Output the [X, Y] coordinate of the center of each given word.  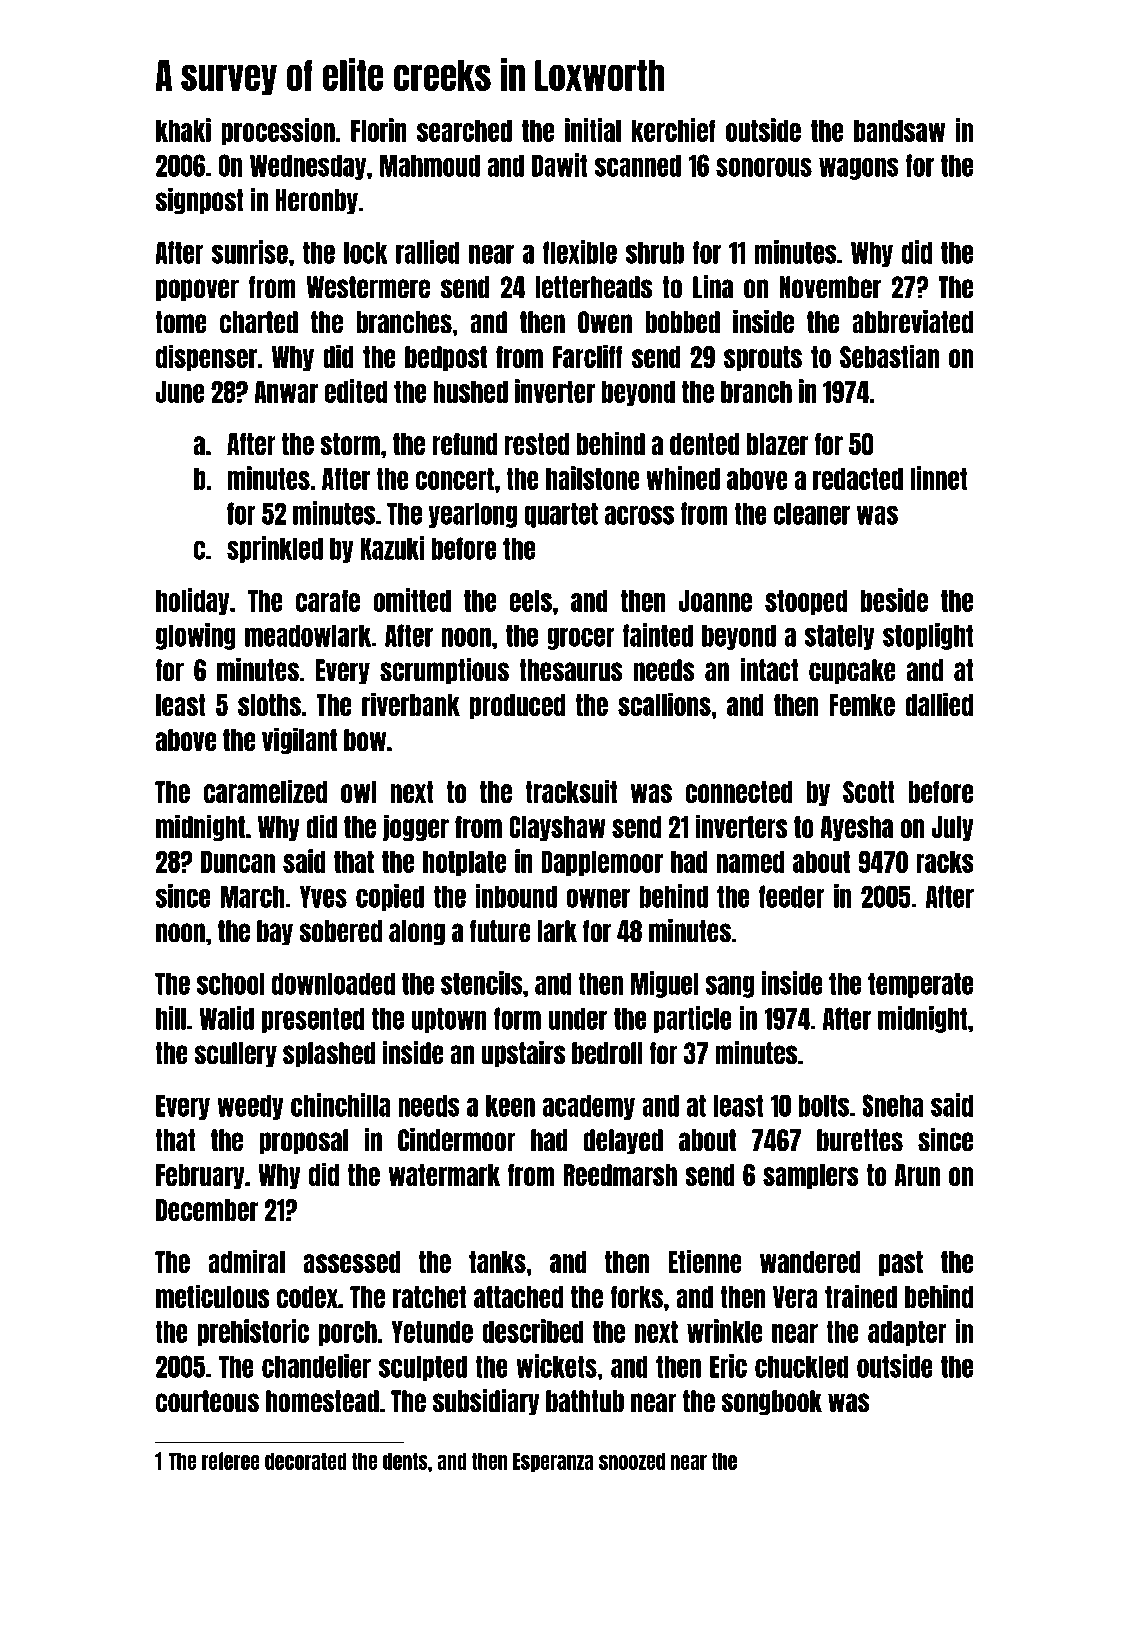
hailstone [593, 478]
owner [598, 898]
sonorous [764, 167]
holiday [193, 601]
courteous [207, 1401]
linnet [938, 478]
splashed [329, 1055]
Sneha [892, 1105]
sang [729, 986]
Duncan [238, 862]
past [901, 1263]
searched [464, 131]
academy [589, 1107]
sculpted [423, 1368]
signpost [199, 201]
